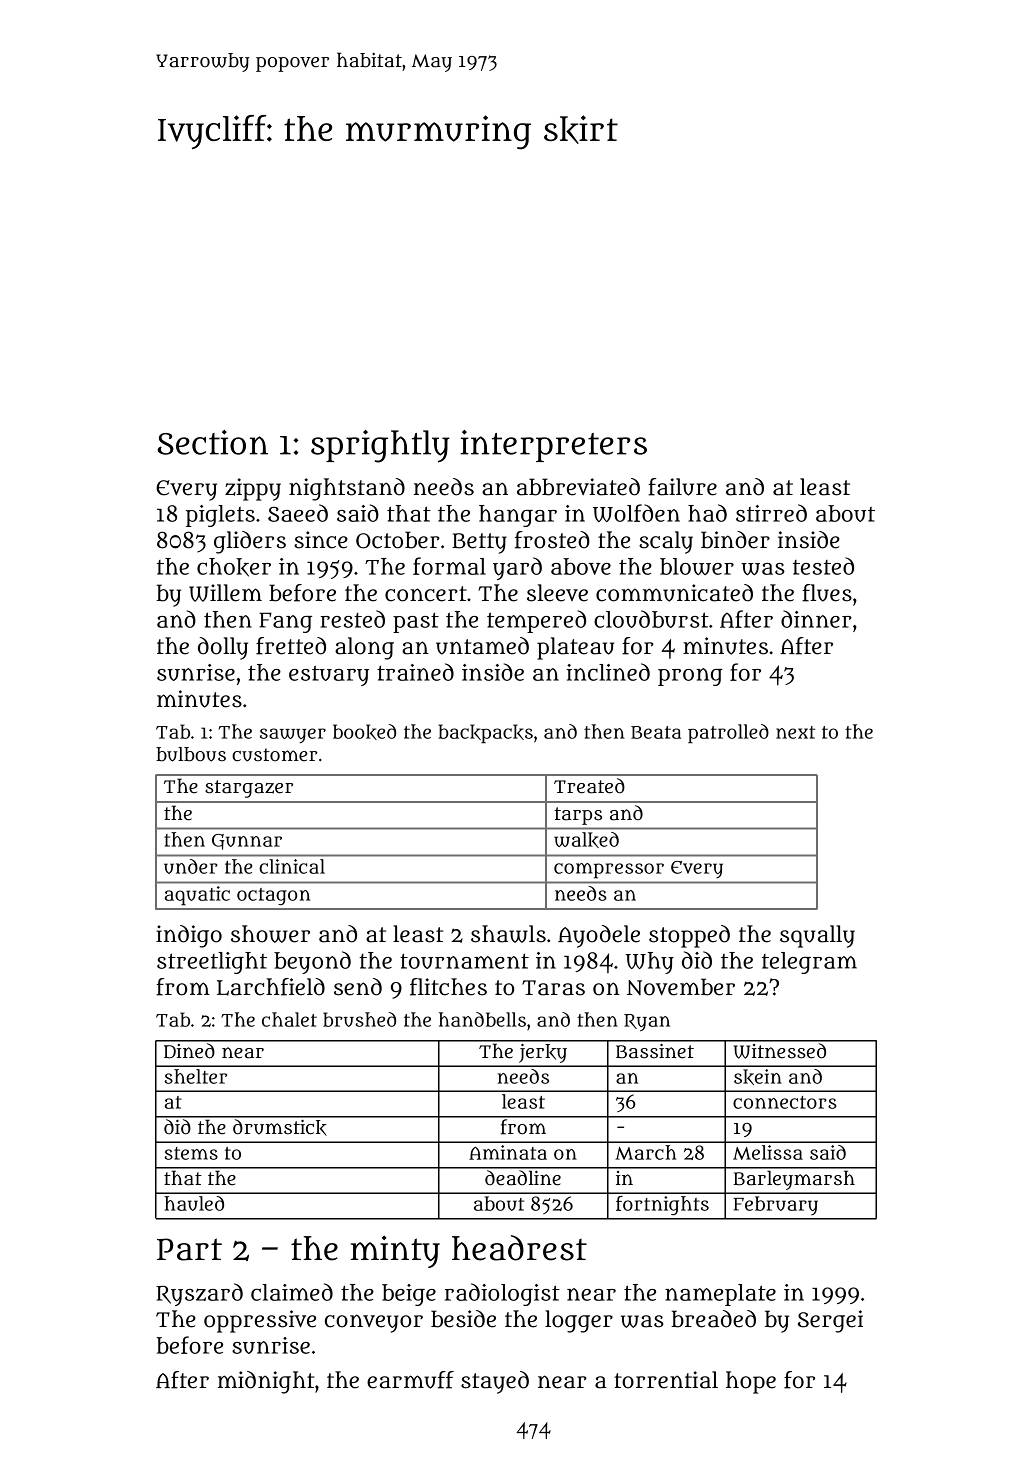 Image resolution: width=1032 pixels, height=1466 pixels. Describe the element at coordinates (508, 934) in the screenshot. I see `shawls` at that location.
